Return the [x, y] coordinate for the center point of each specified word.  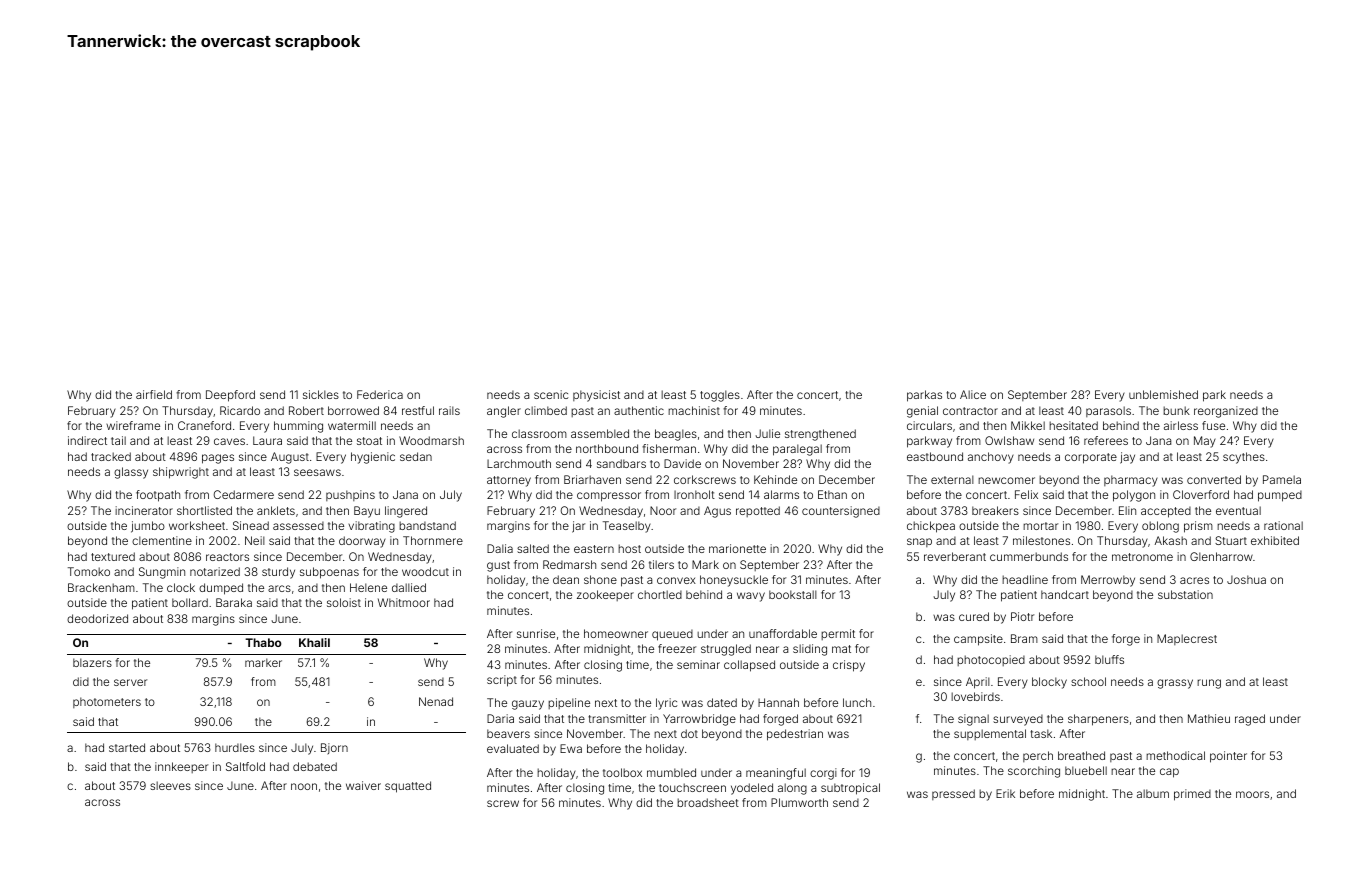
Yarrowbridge [699, 720]
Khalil [314, 642]
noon [304, 786]
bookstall [793, 594]
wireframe [133, 425]
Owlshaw [1009, 440]
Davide [682, 463]
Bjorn [334, 749]
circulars [929, 425]
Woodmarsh [431, 440]
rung [1209, 684]
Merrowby [1108, 581]
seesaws [317, 472]
